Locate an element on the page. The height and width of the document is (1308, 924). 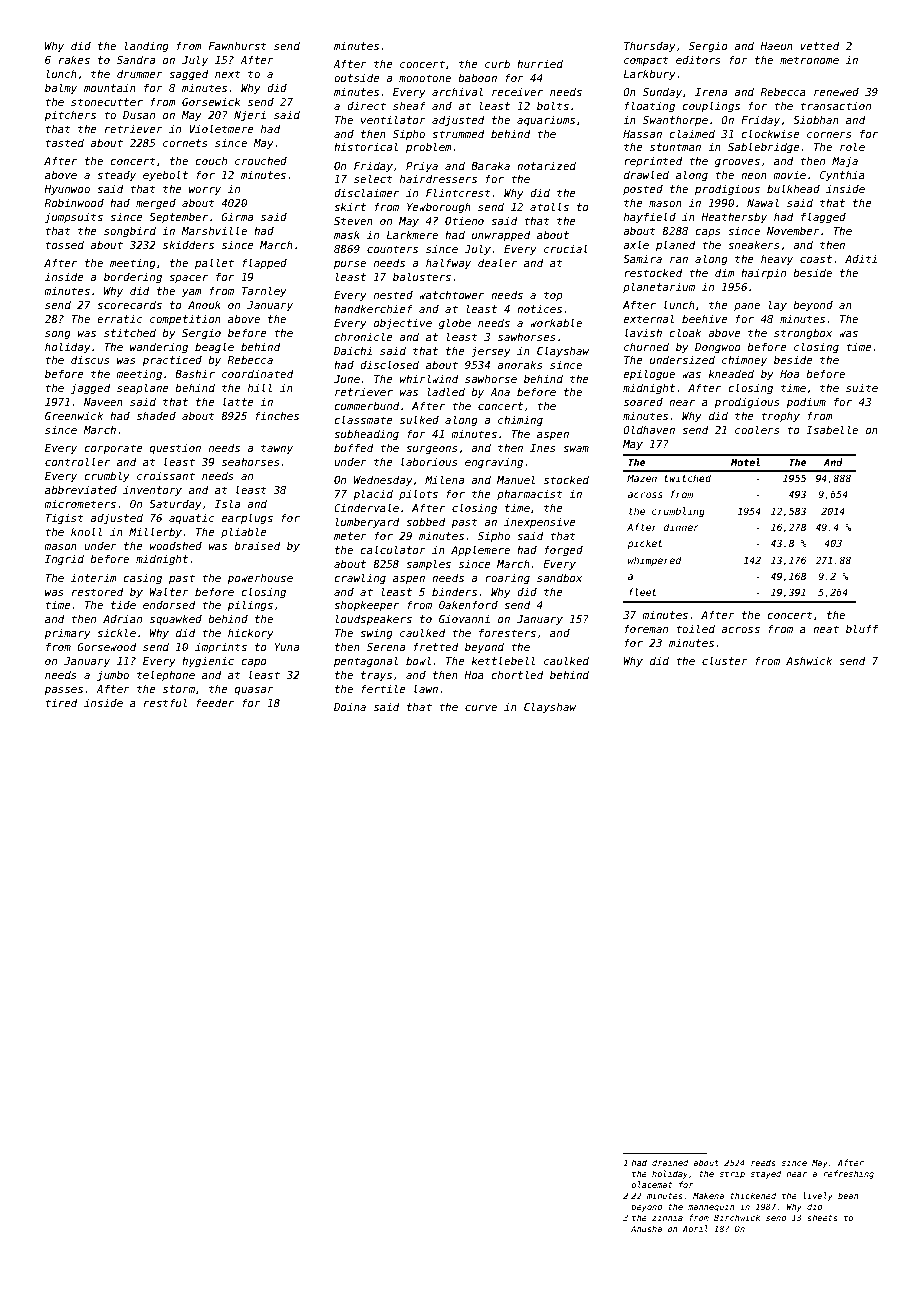
hurried is located at coordinates (540, 63).
